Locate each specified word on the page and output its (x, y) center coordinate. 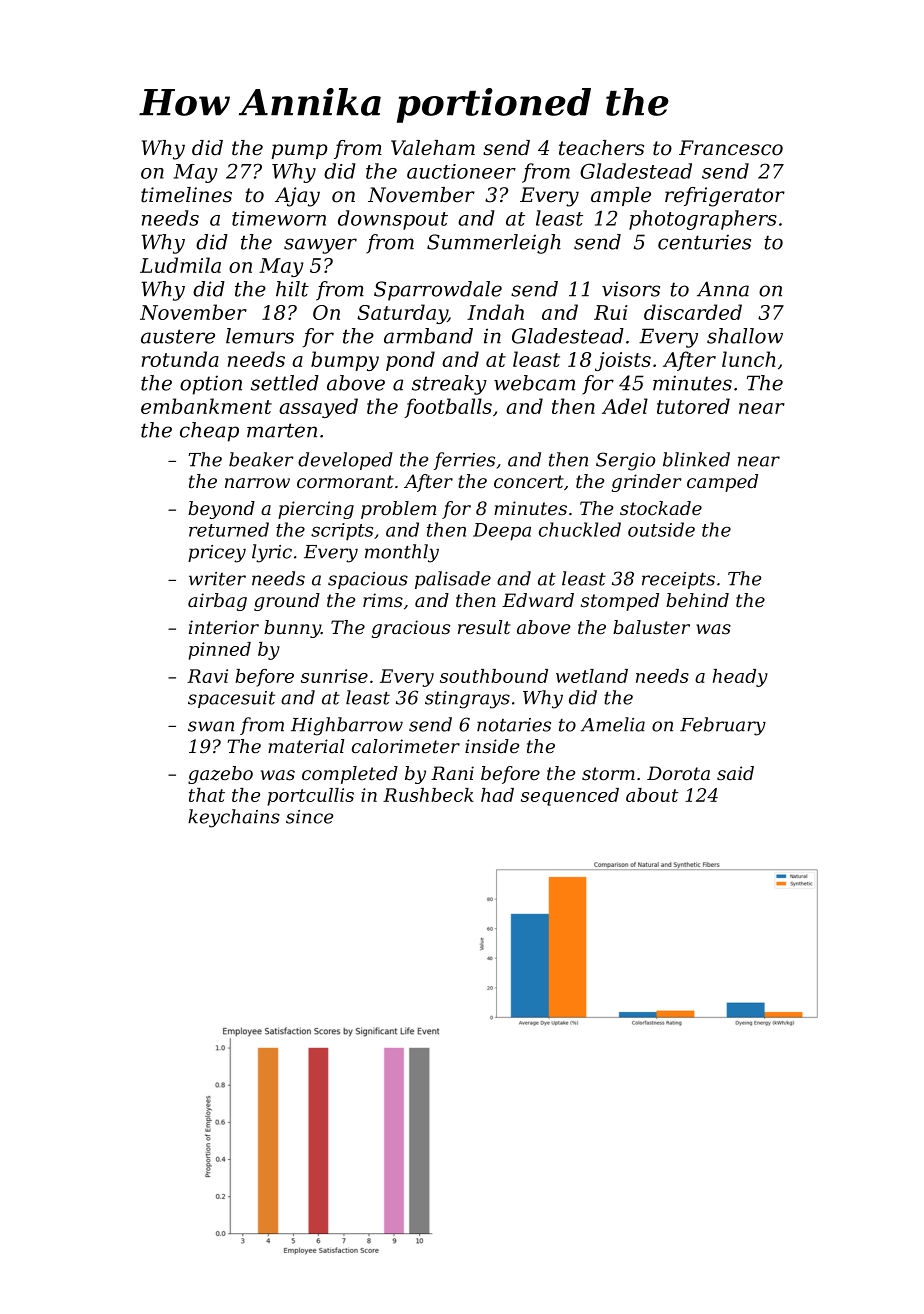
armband (428, 336)
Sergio (625, 461)
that (207, 795)
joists (623, 361)
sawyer (320, 246)
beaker (261, 459)
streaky (449, 385)
